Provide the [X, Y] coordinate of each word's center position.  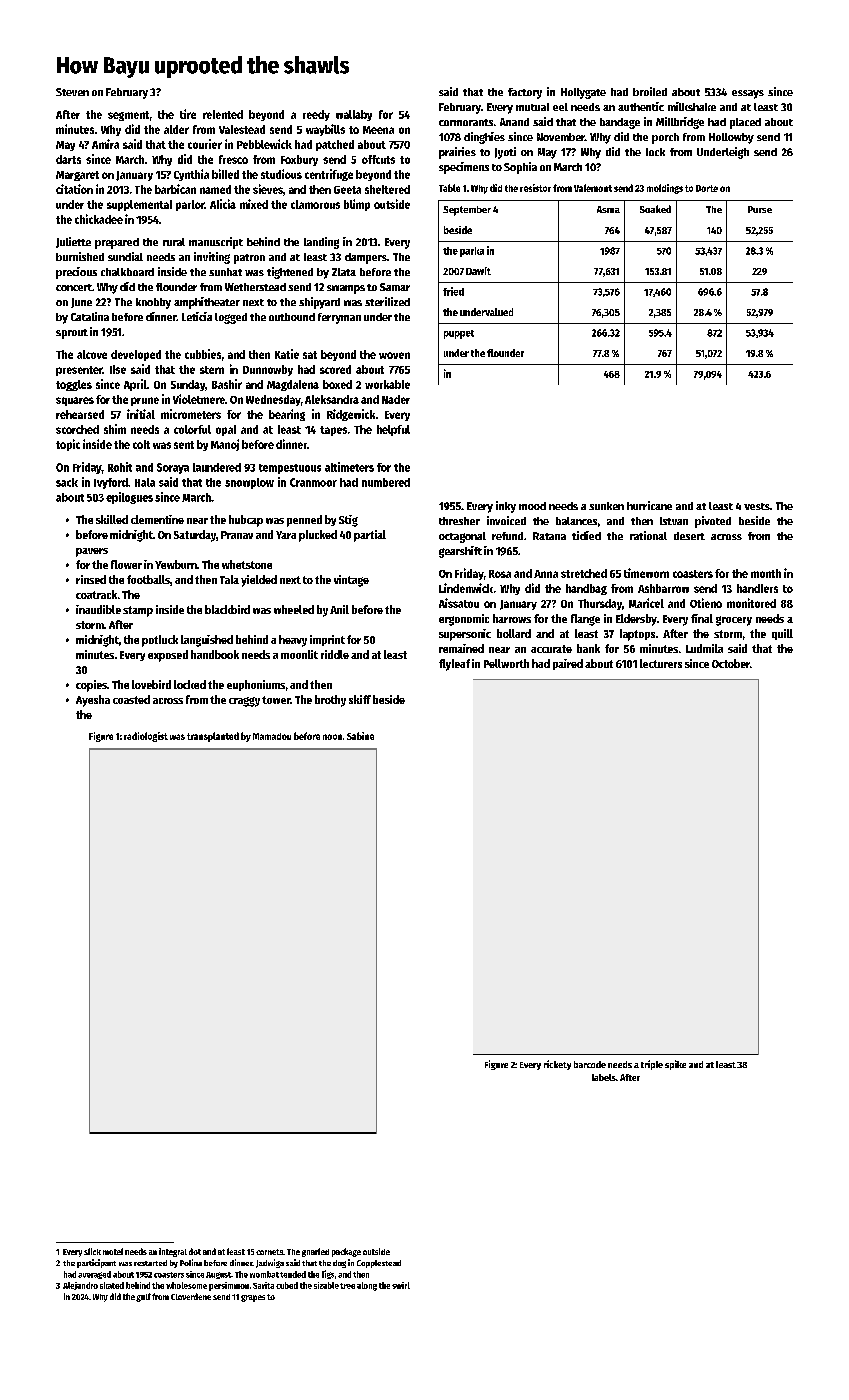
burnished [80, 256]
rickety [557, 1065]
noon [332, 737]
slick [92, 1251]
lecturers [661, 663]
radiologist [146, 737]
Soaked [655, 209]
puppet [459, 334]
